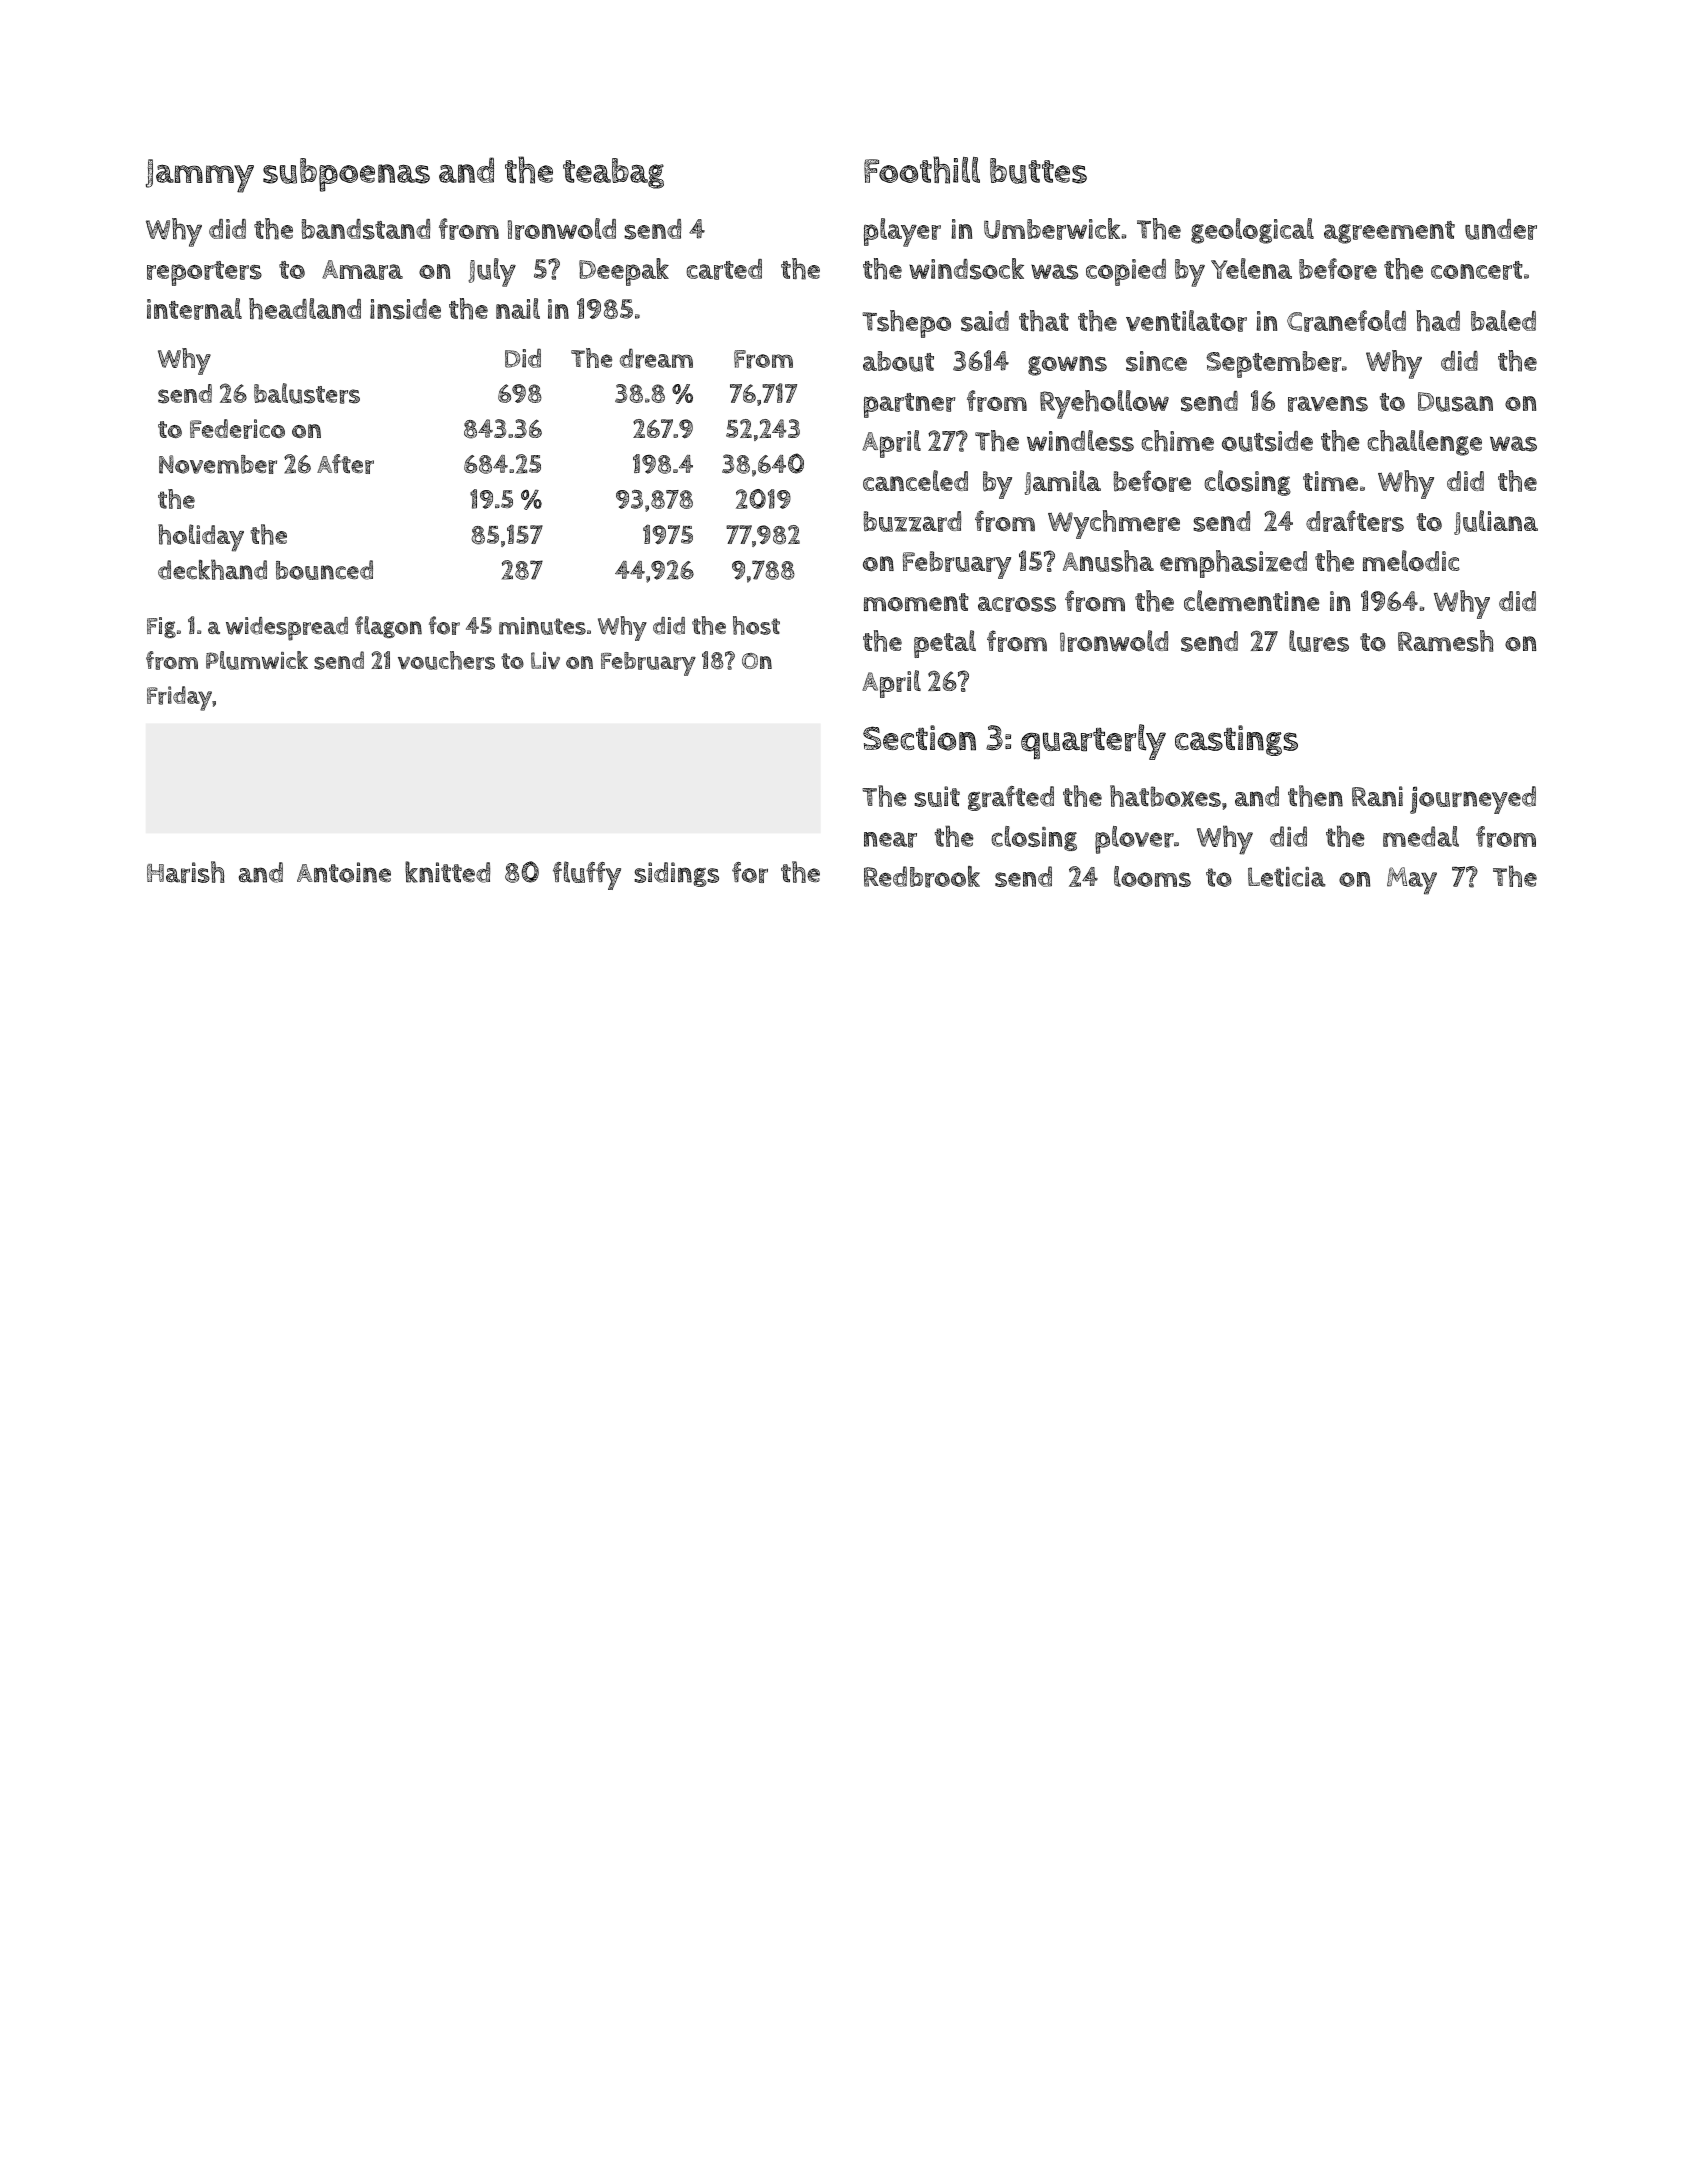 Image resolution: width=1683 pixels, height=2178 pixels. I want to click on buttes, so click(1038, 171).
